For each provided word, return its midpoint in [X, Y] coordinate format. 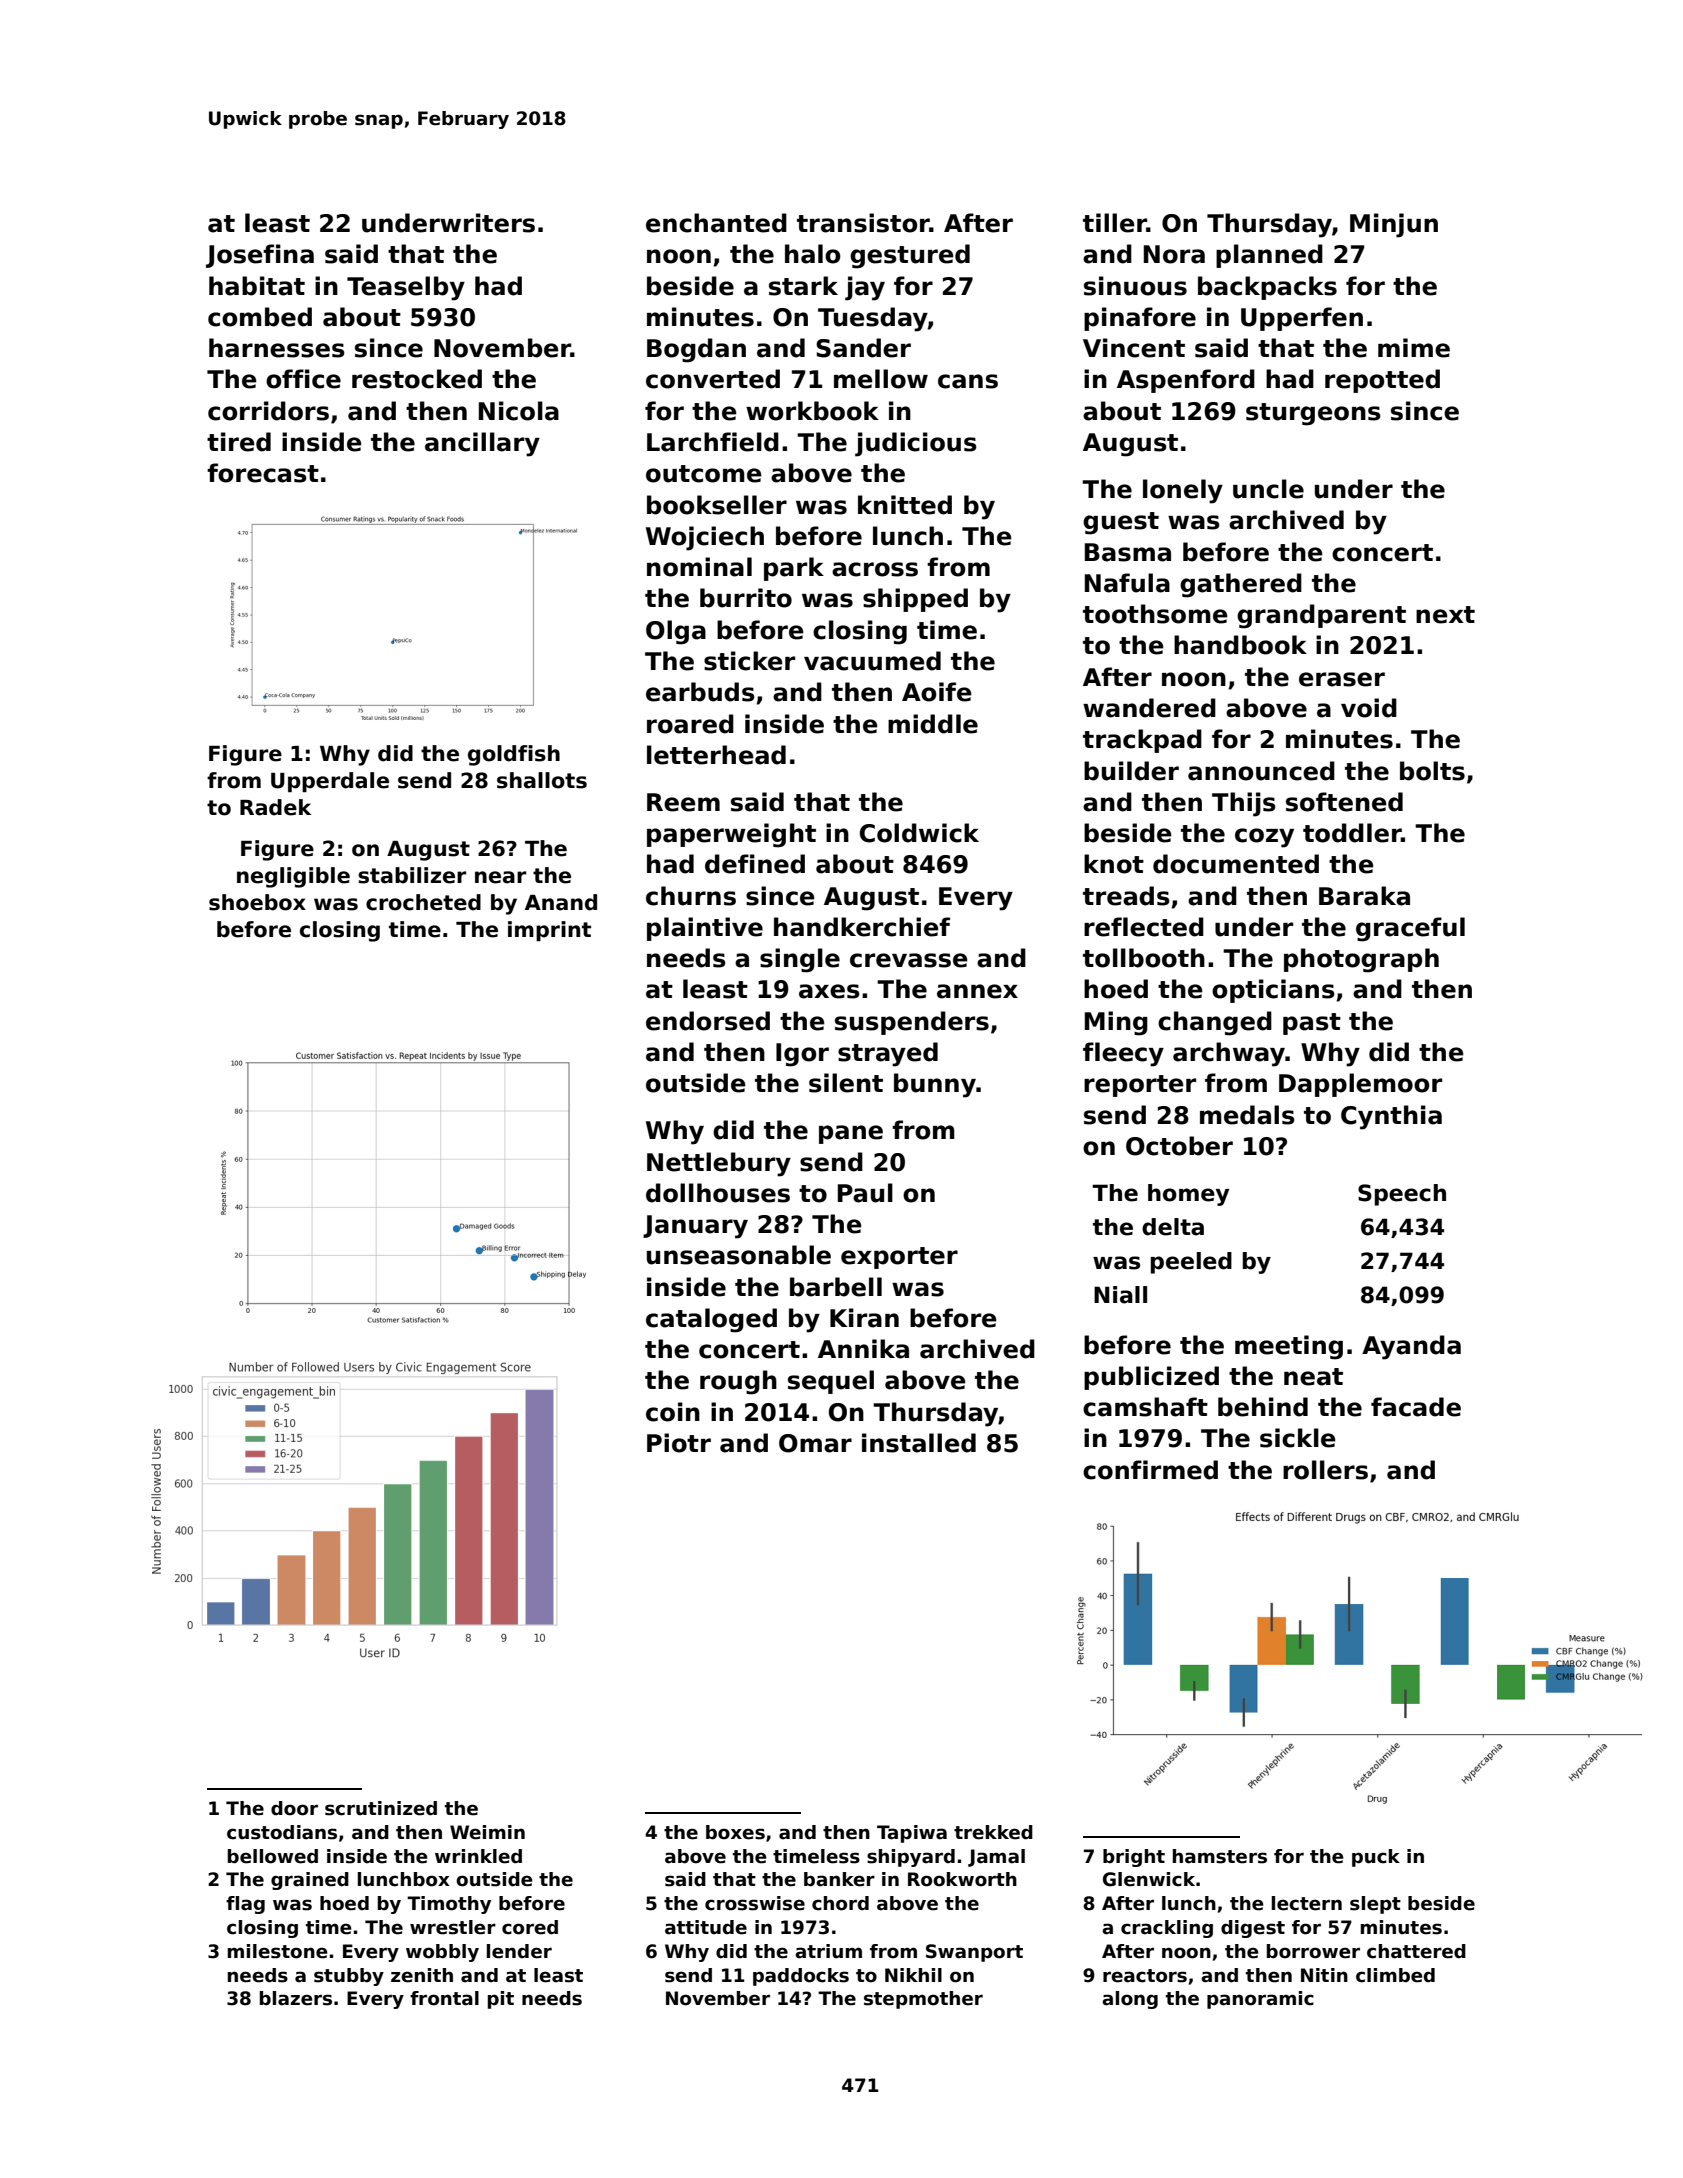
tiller [1115, 223]
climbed [1395, 1975]
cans [968, 381]
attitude [706, 1927]
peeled [1191, 1263]
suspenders [912, 1023]
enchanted [716, 223]
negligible [293, 877]
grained [310, 1881]
